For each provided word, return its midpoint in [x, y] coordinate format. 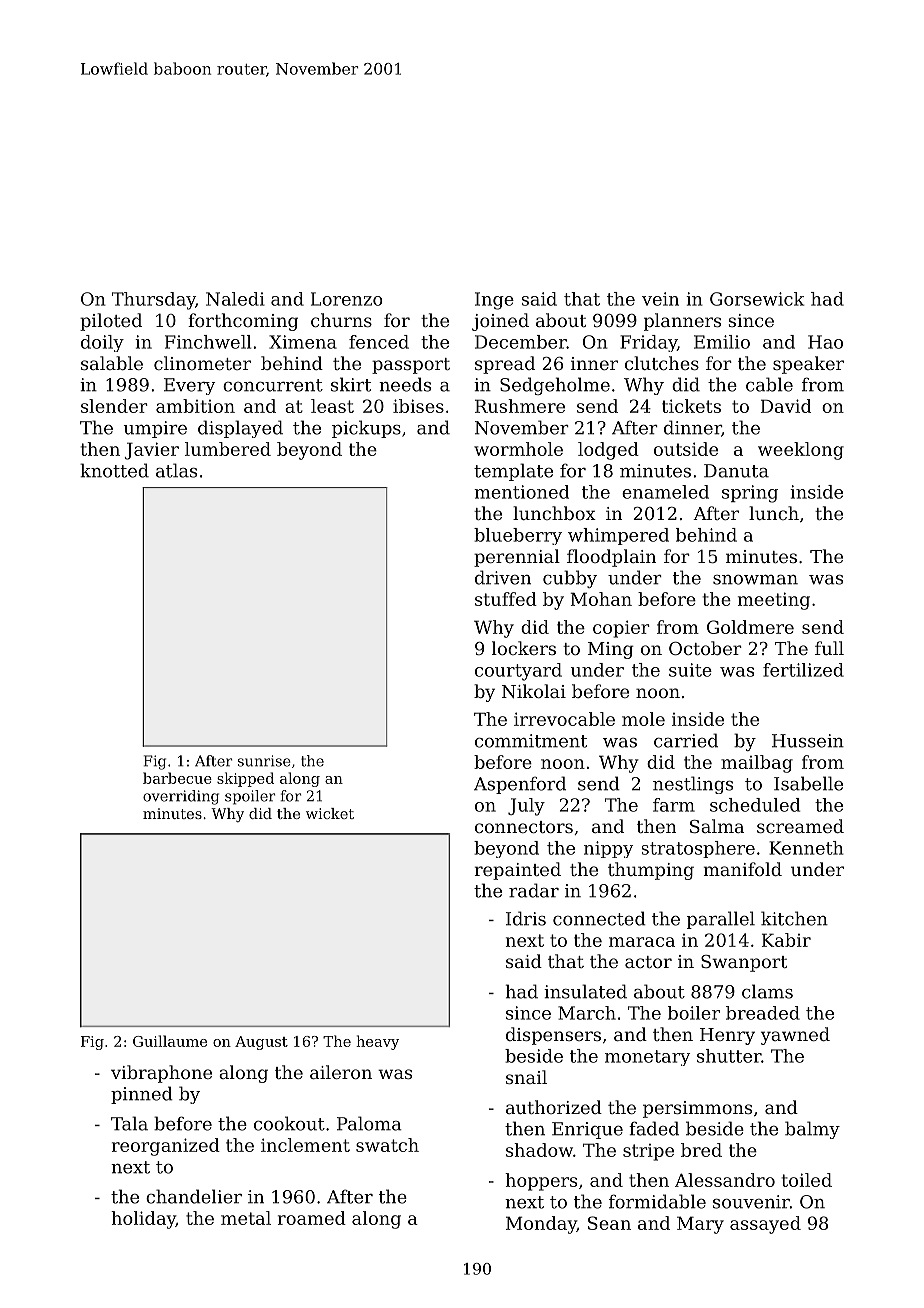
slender [114, 406]
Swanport [744, 963]
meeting [774, 601]
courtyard [518, 672]
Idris [526, 918]
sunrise [264, 761]
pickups [366, 429]
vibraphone [161, 1074]
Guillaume [170, 1041]
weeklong [801, 451]
